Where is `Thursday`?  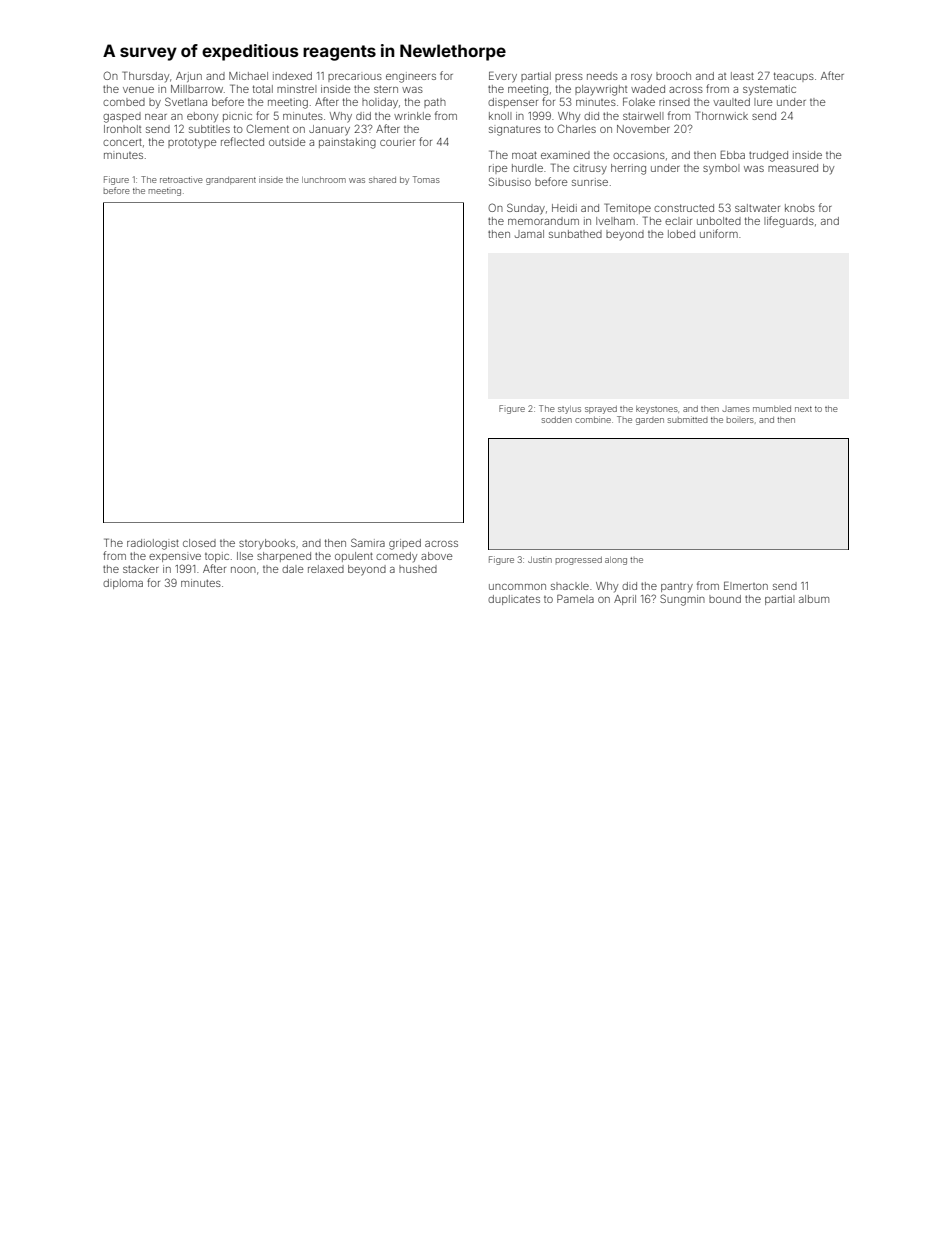 Thursday is located at coordinates (145, 76).
